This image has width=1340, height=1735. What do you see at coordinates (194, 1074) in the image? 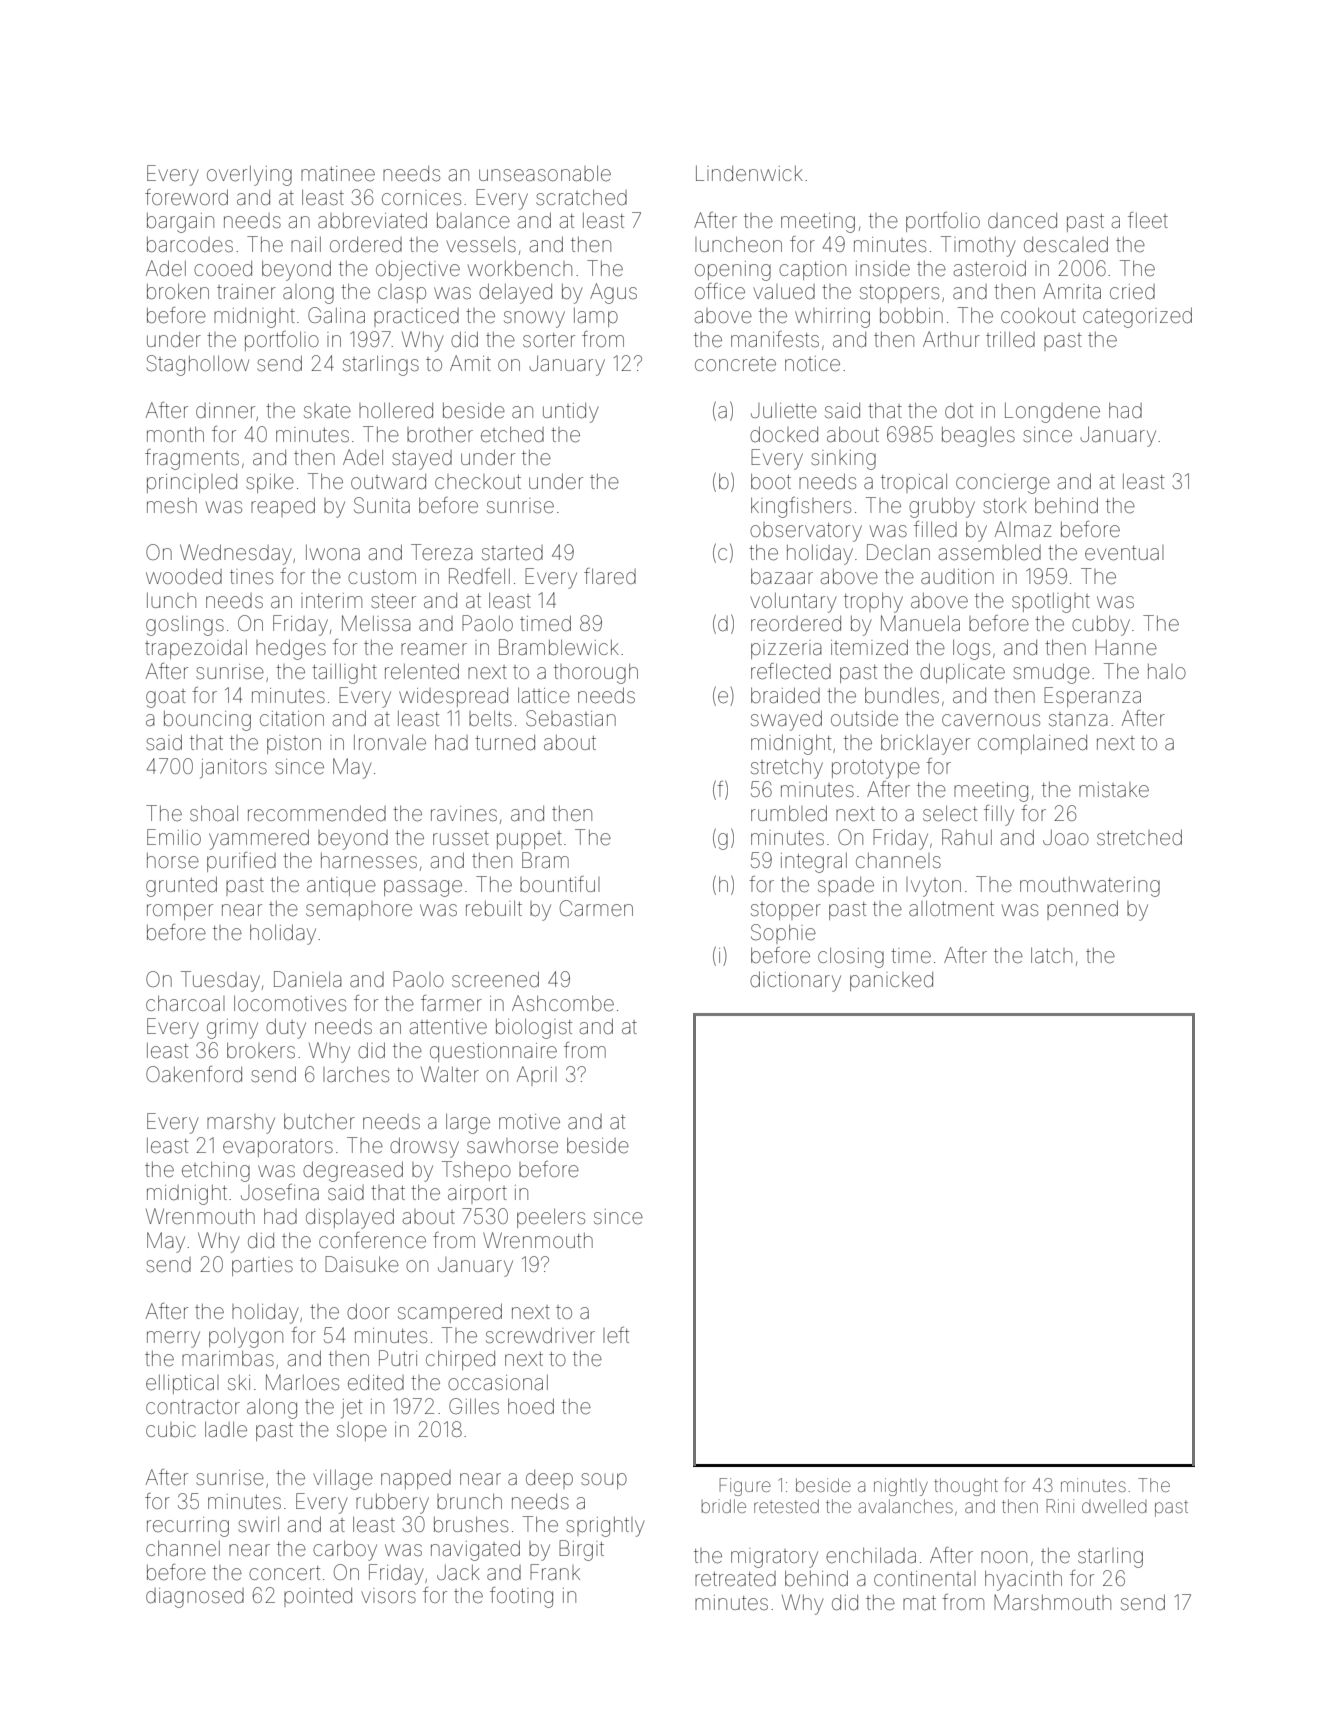
I see `Oakenford` at bounding box center [194, 1074].
